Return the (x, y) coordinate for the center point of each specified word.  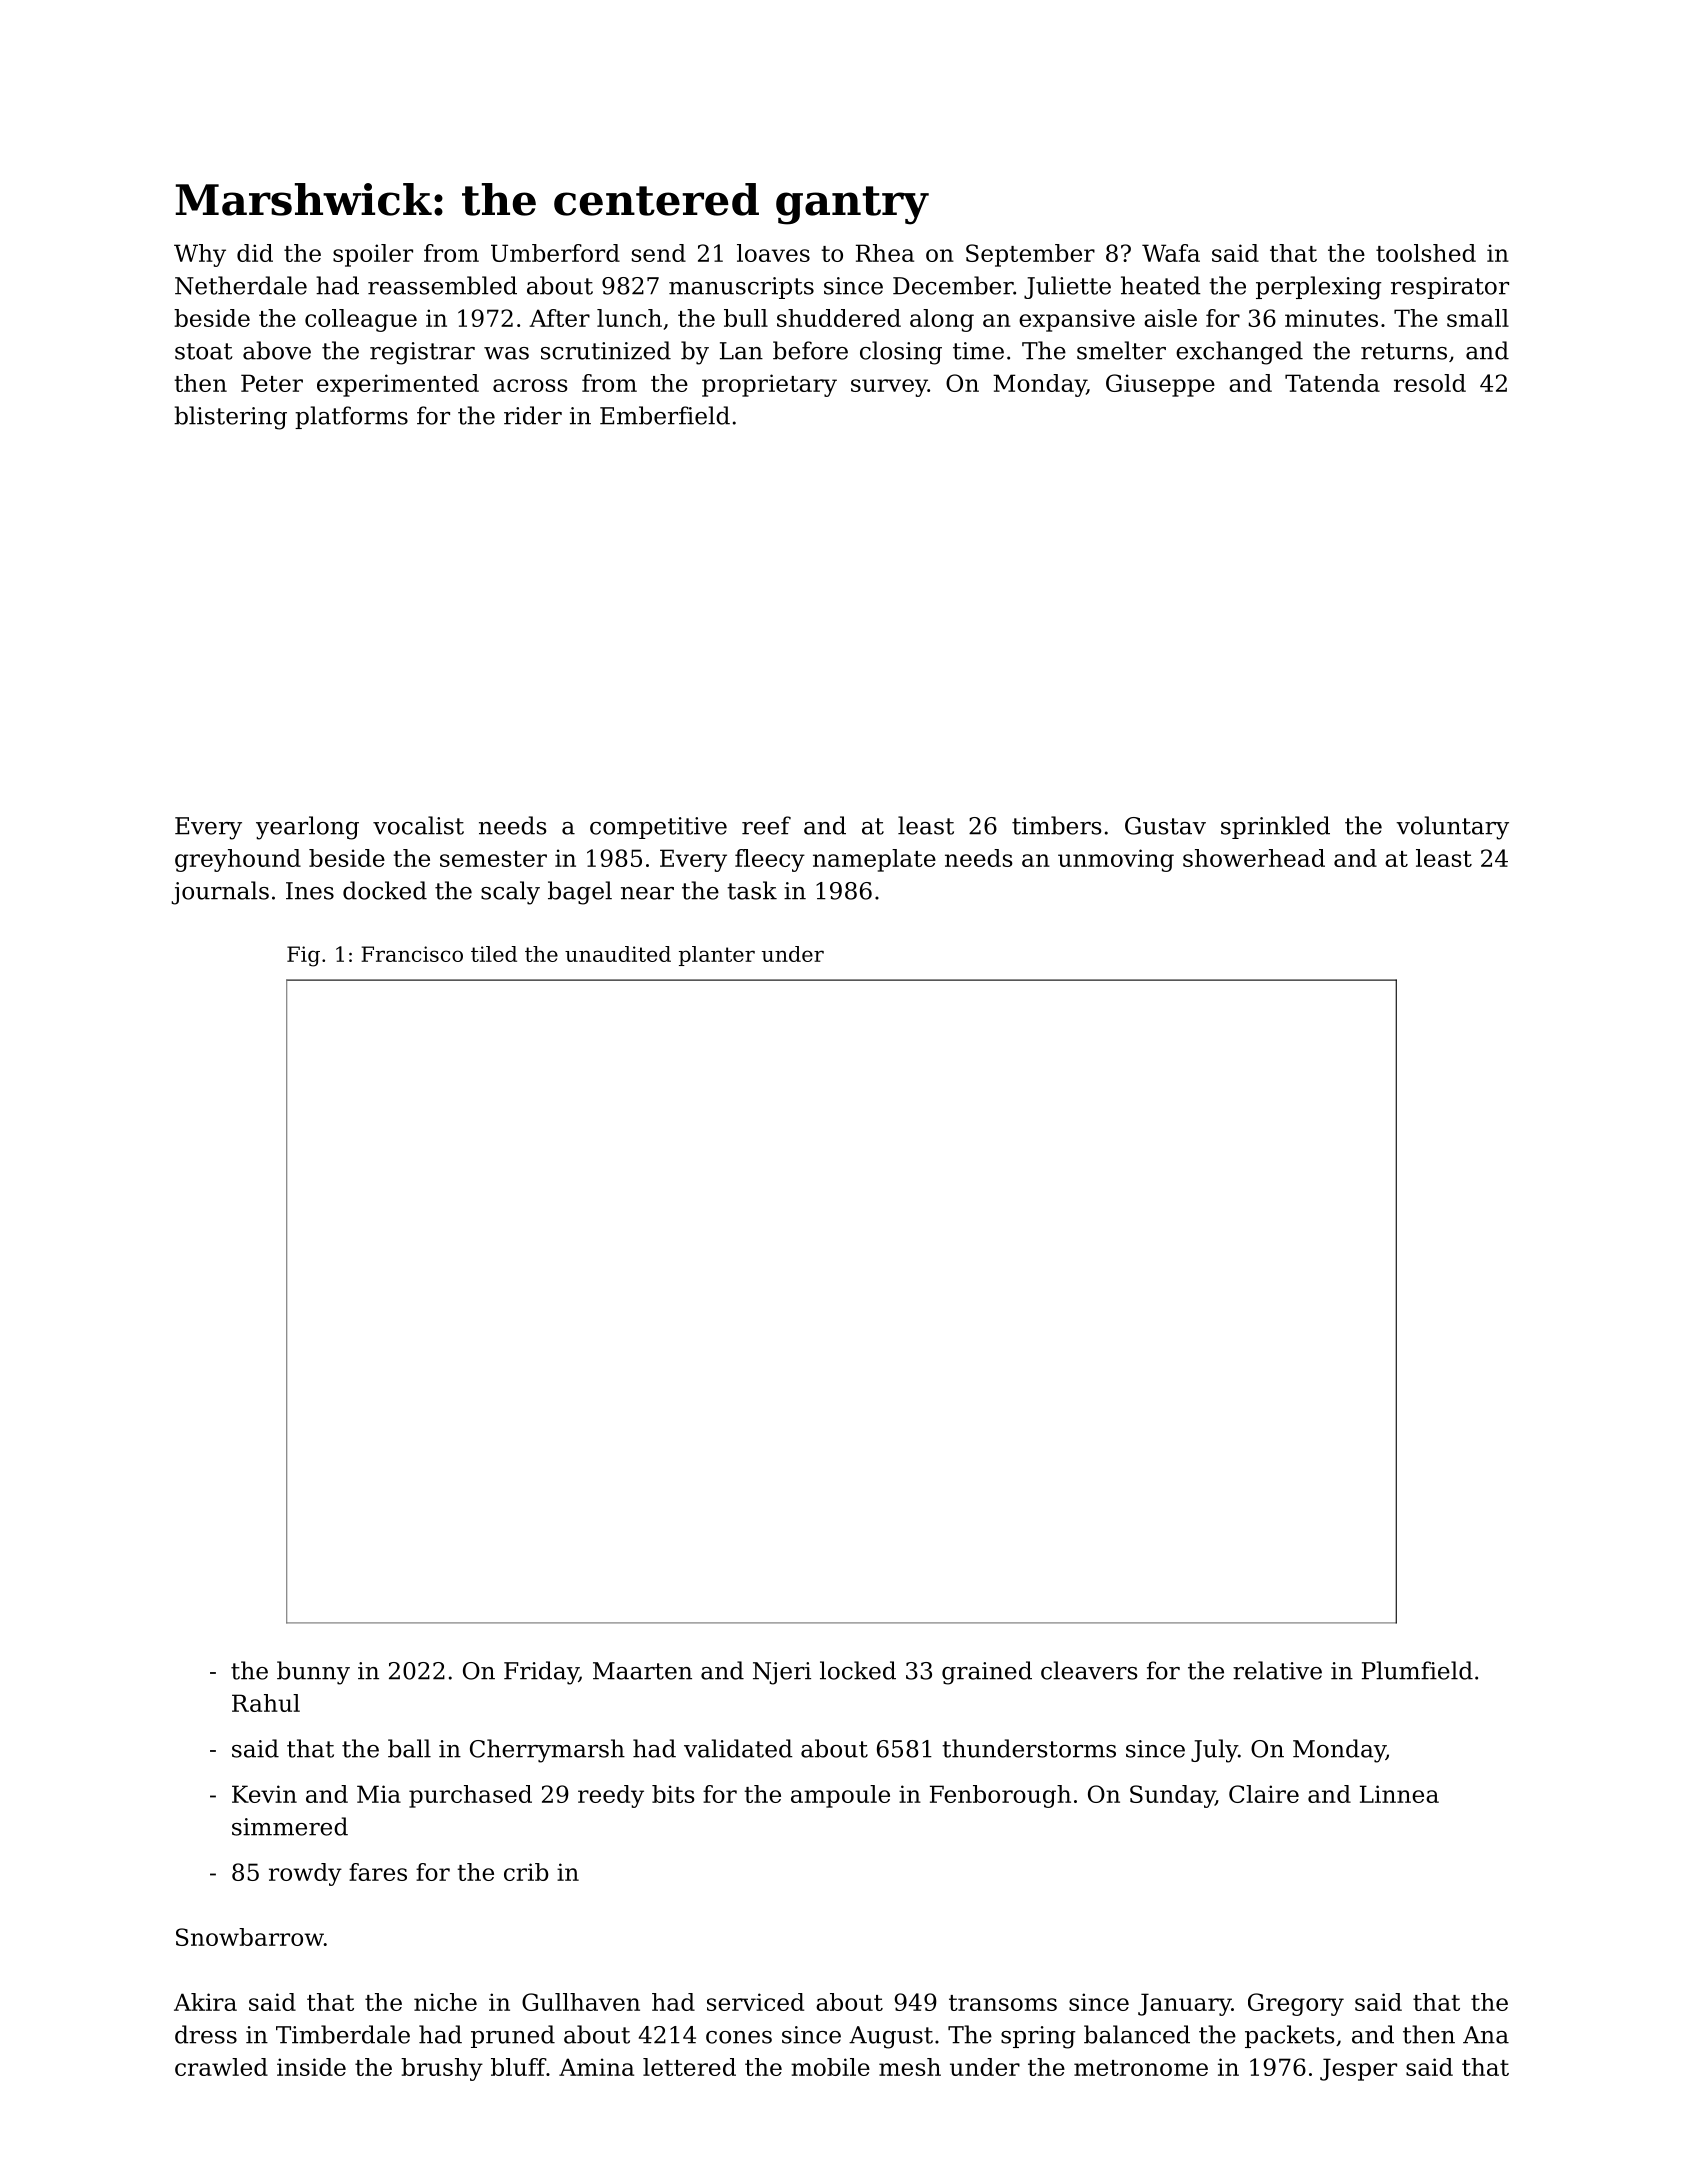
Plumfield (1417, 1670)
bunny (313, 1673)
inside (311, 2067)
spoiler (373, 255)
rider (533, 415)
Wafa (1171, 253)
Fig (303, 956)
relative (1277, 1670)
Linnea (1399, 1794)
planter (717, 956)
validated (738, 1748)
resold (1430, 383)
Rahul (266, 1703)
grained (987, 1673)
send (659, 253)
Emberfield (665, 415)
